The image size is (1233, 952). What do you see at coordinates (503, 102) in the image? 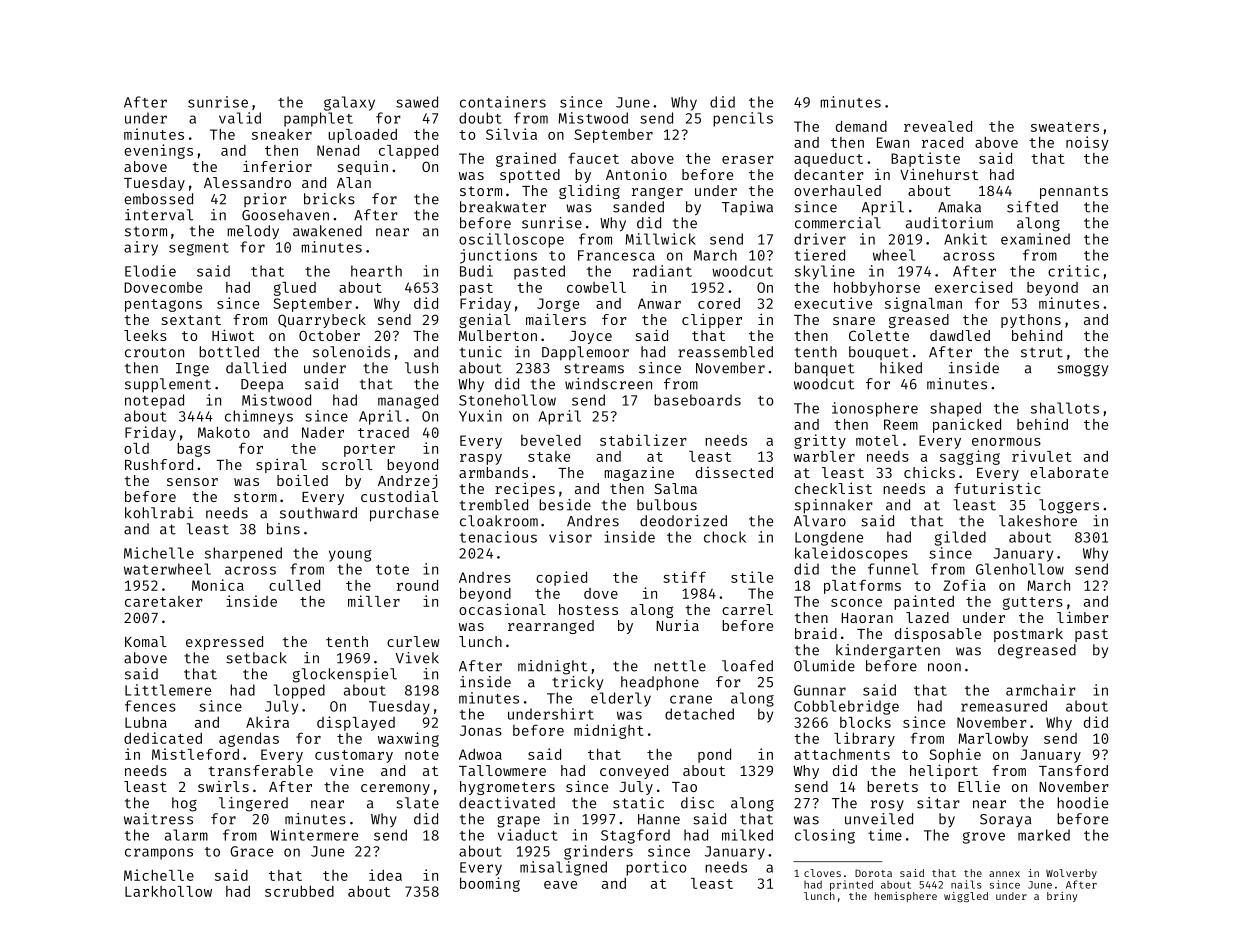
I see `containers` at bounding box center [503, 102].
